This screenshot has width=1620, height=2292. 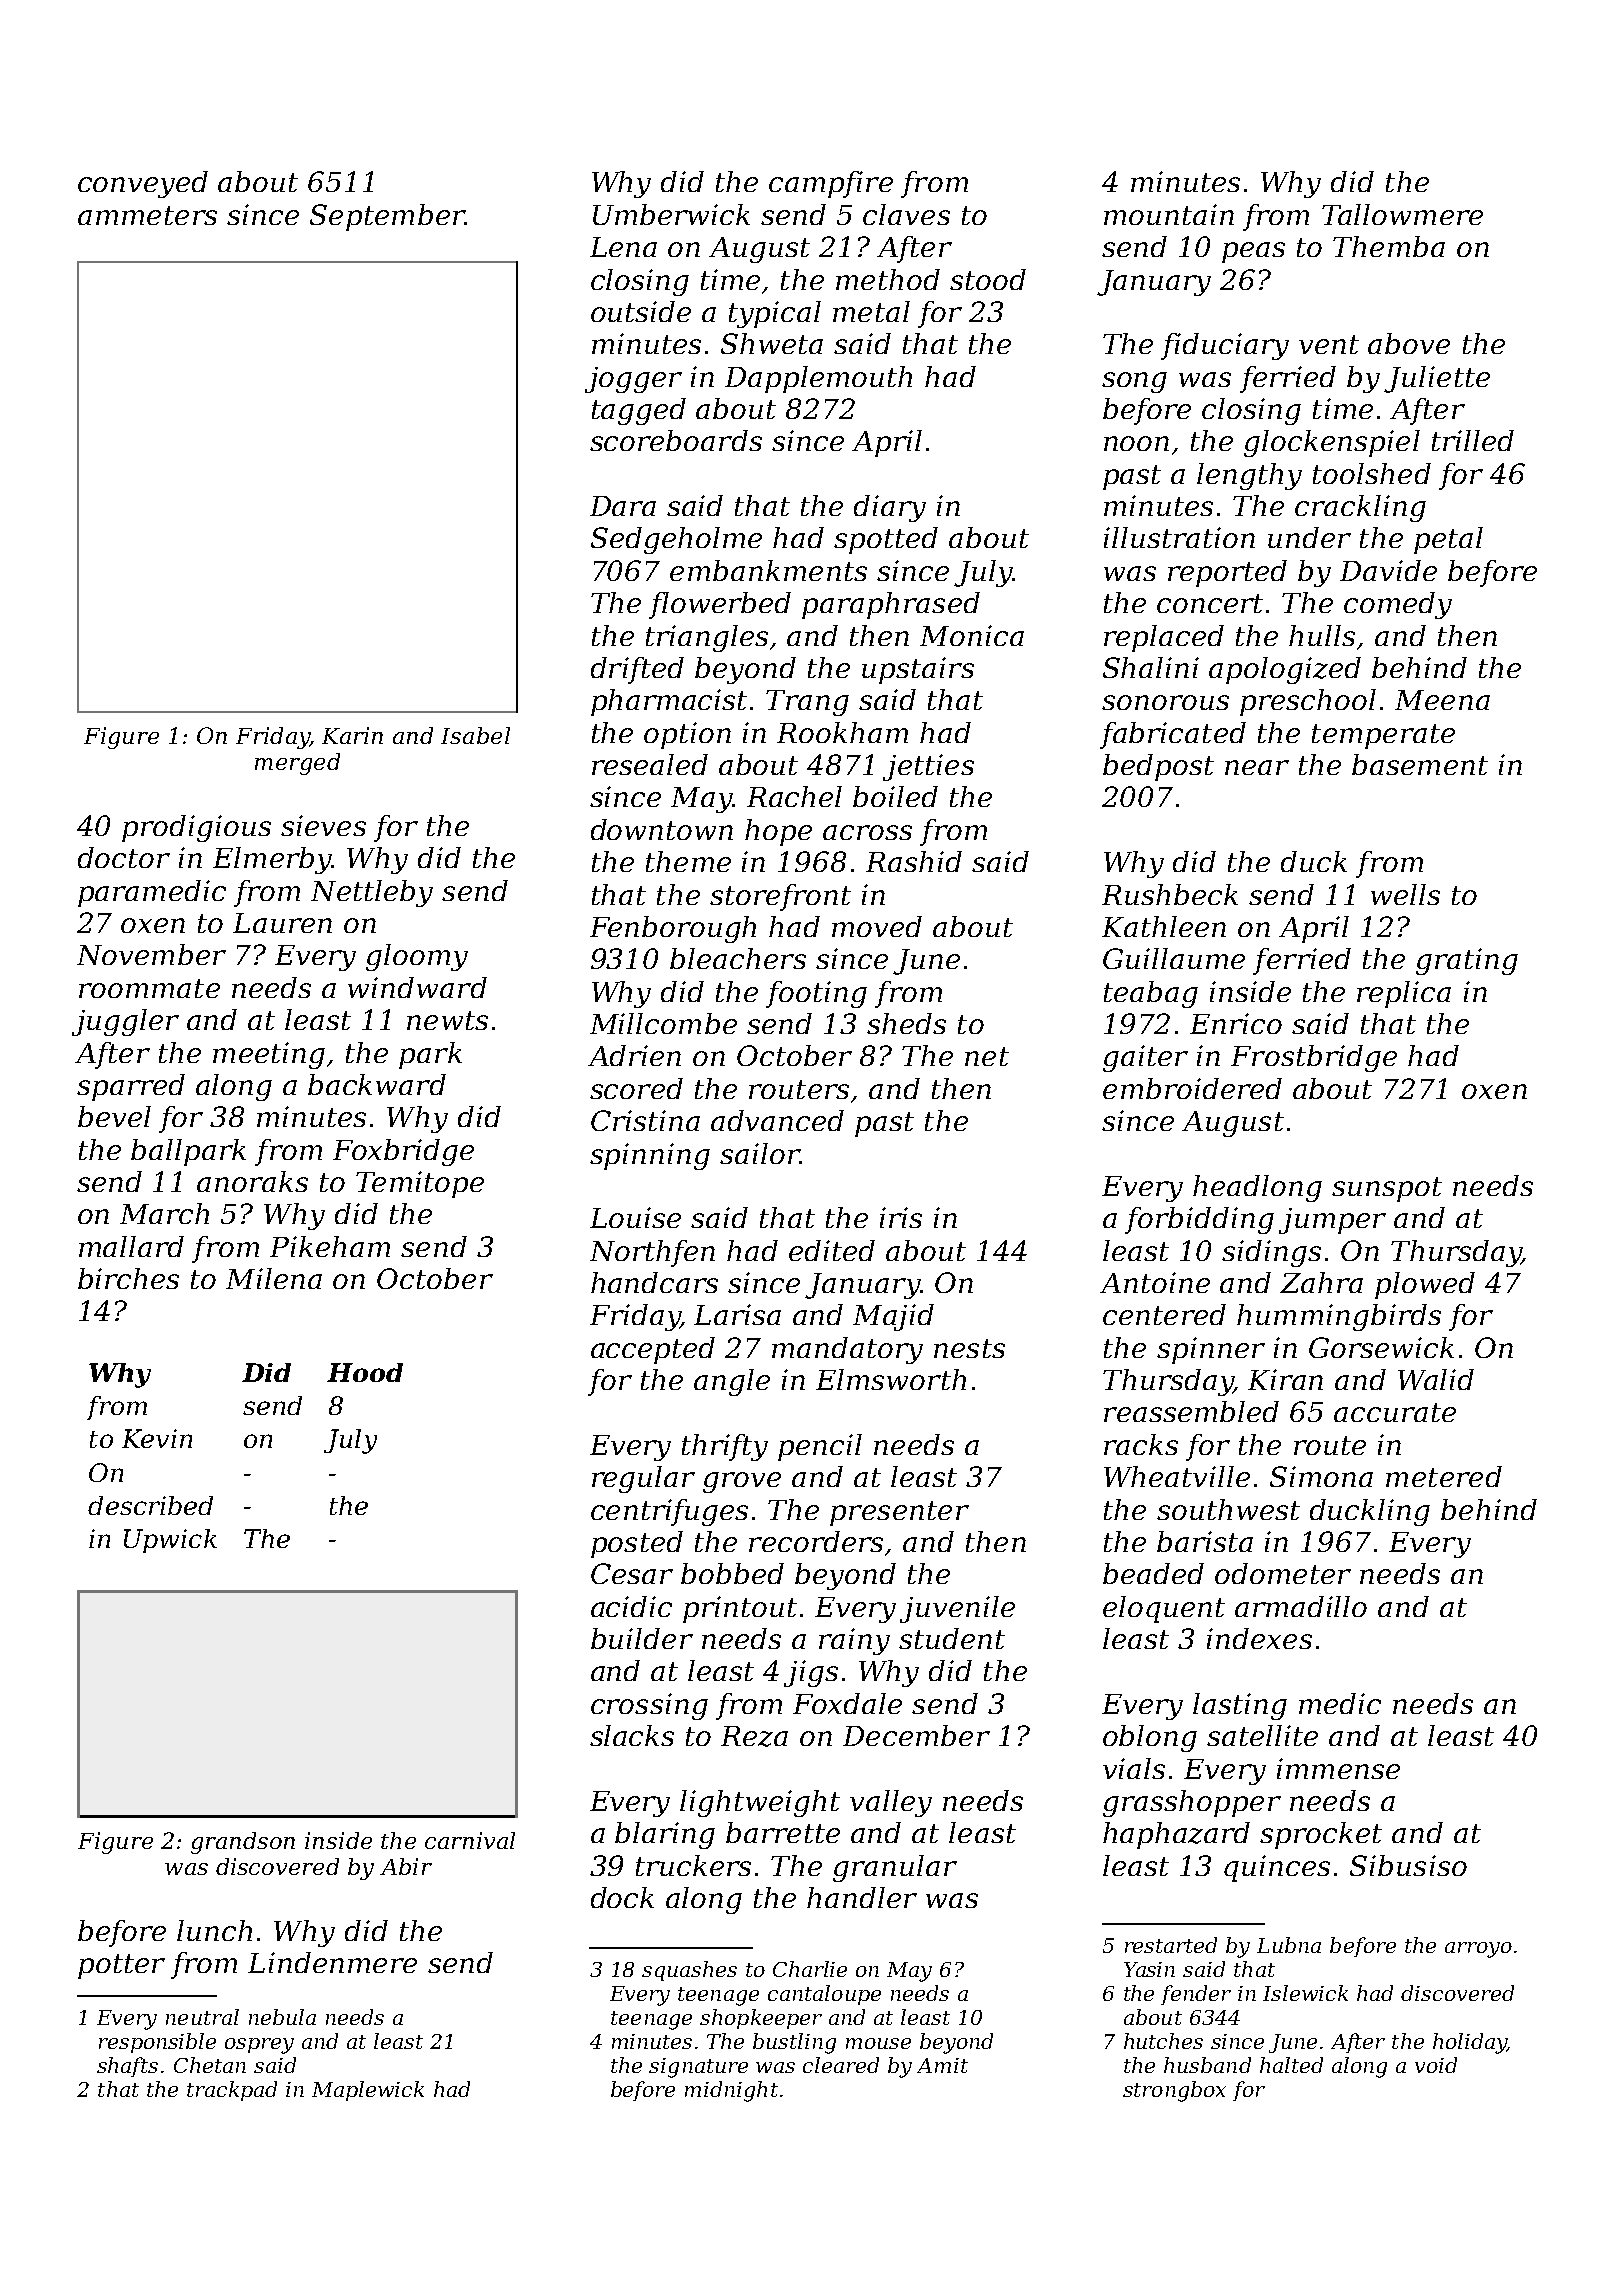 What do you see at coordinates (1444, 1476) in the screenshot?
I see `metered` at bounding box center [1444, 1476].
